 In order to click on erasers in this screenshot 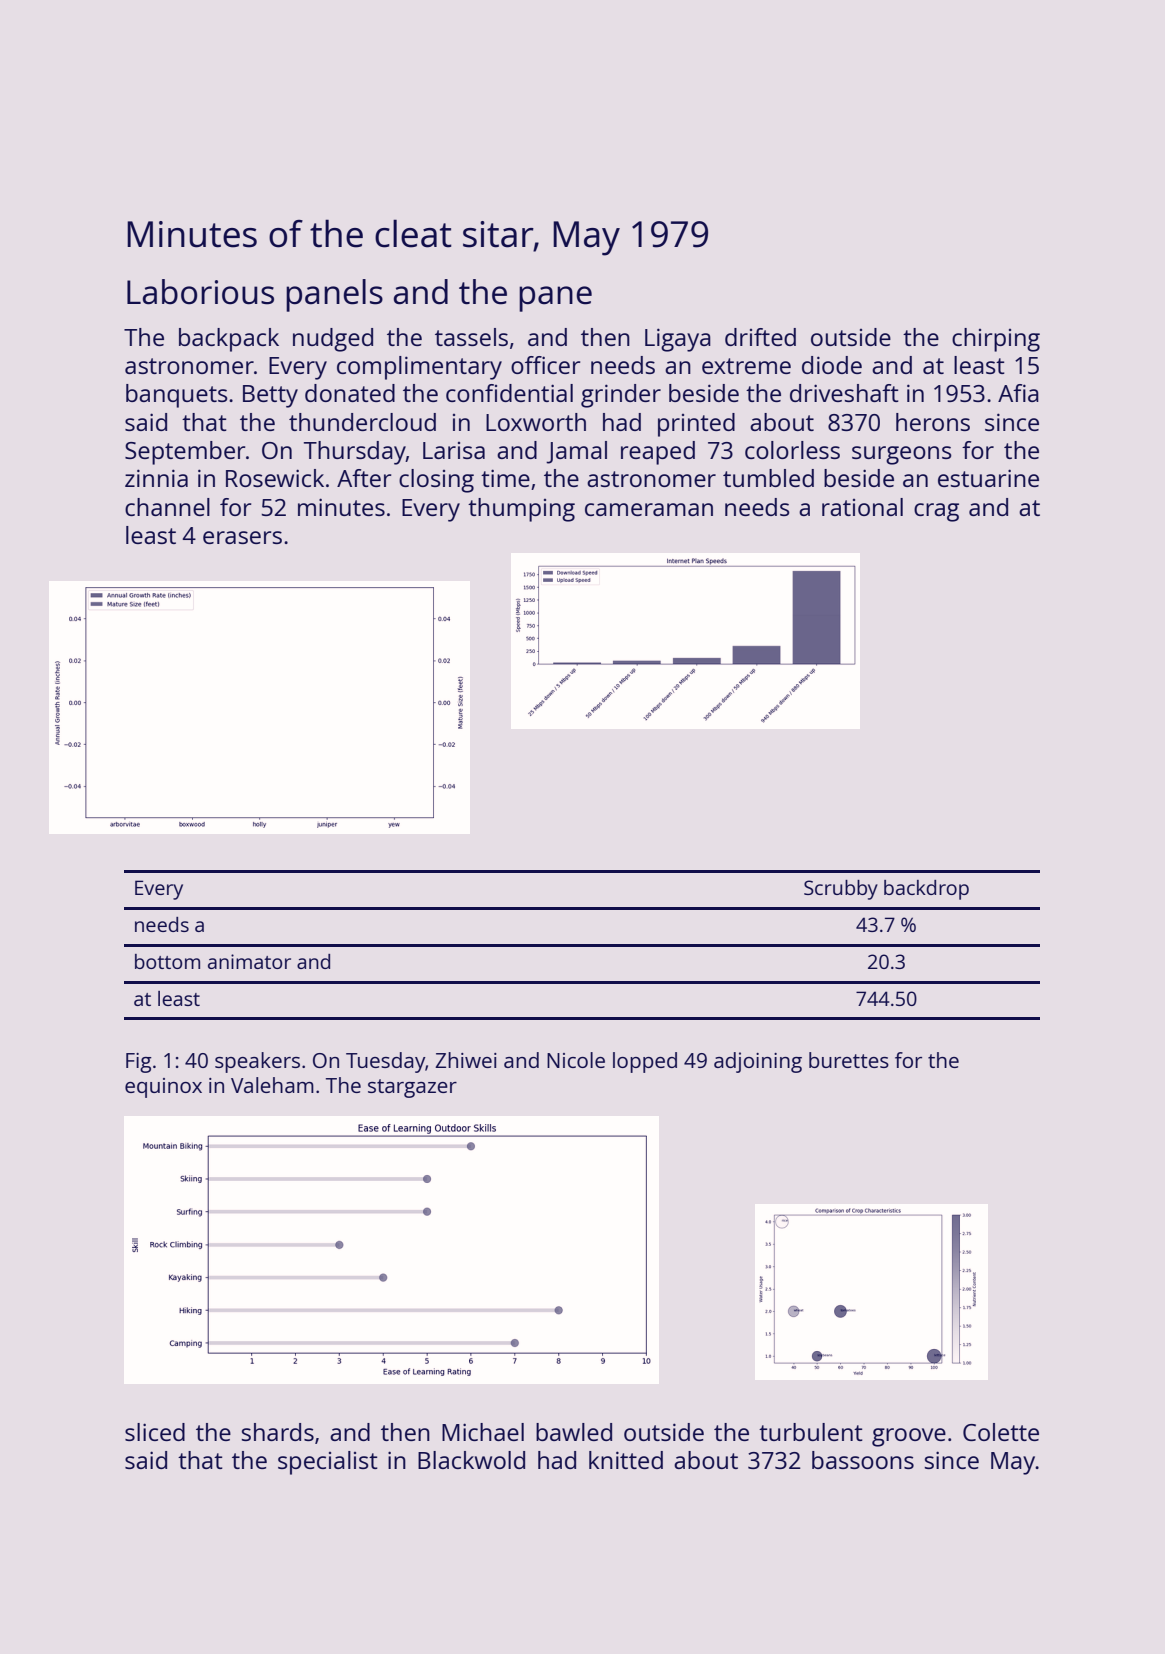, I will do `click(242, 537)`.
